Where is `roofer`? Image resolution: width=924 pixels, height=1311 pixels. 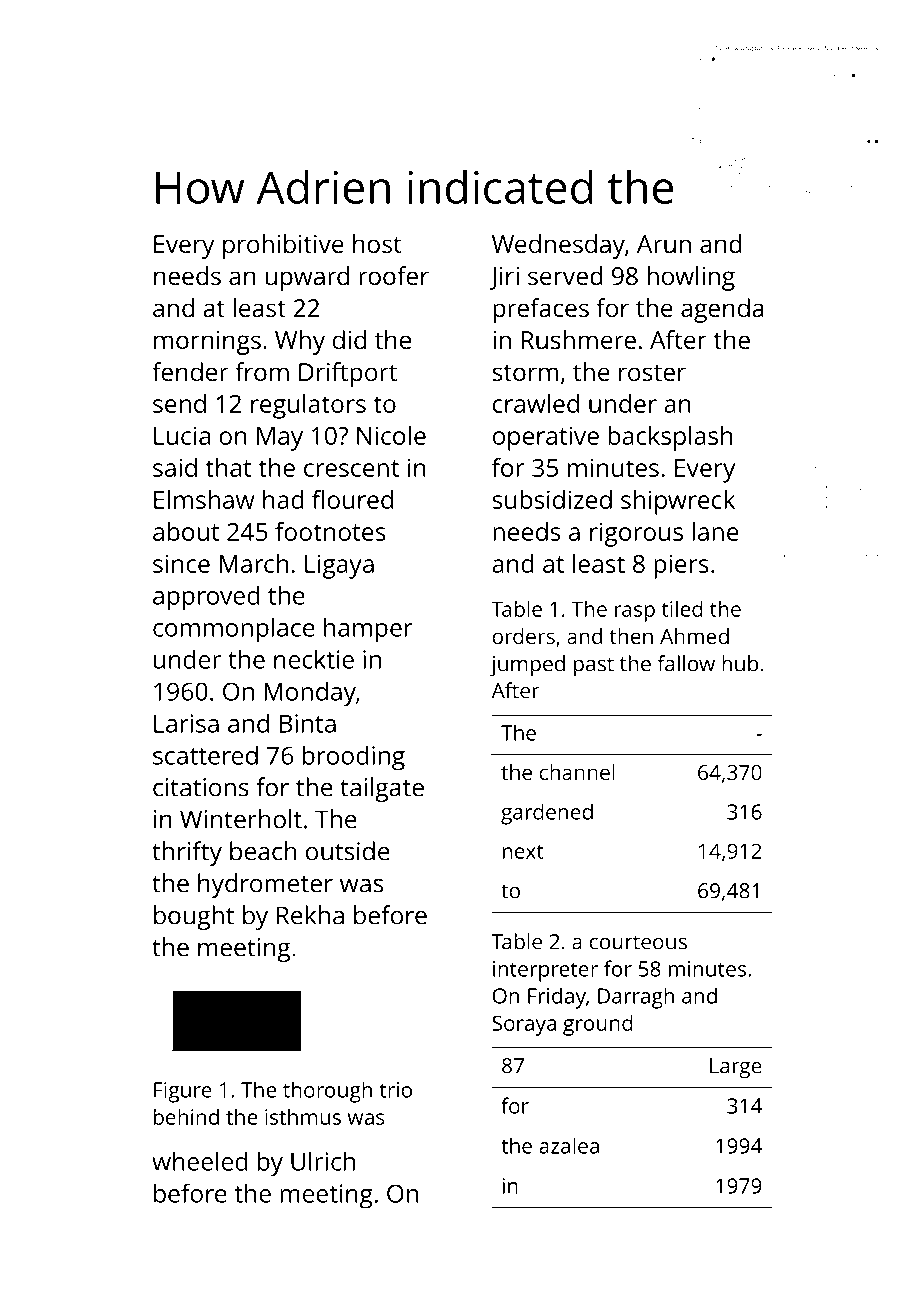
roofer is located at coordinates (394, 275).
